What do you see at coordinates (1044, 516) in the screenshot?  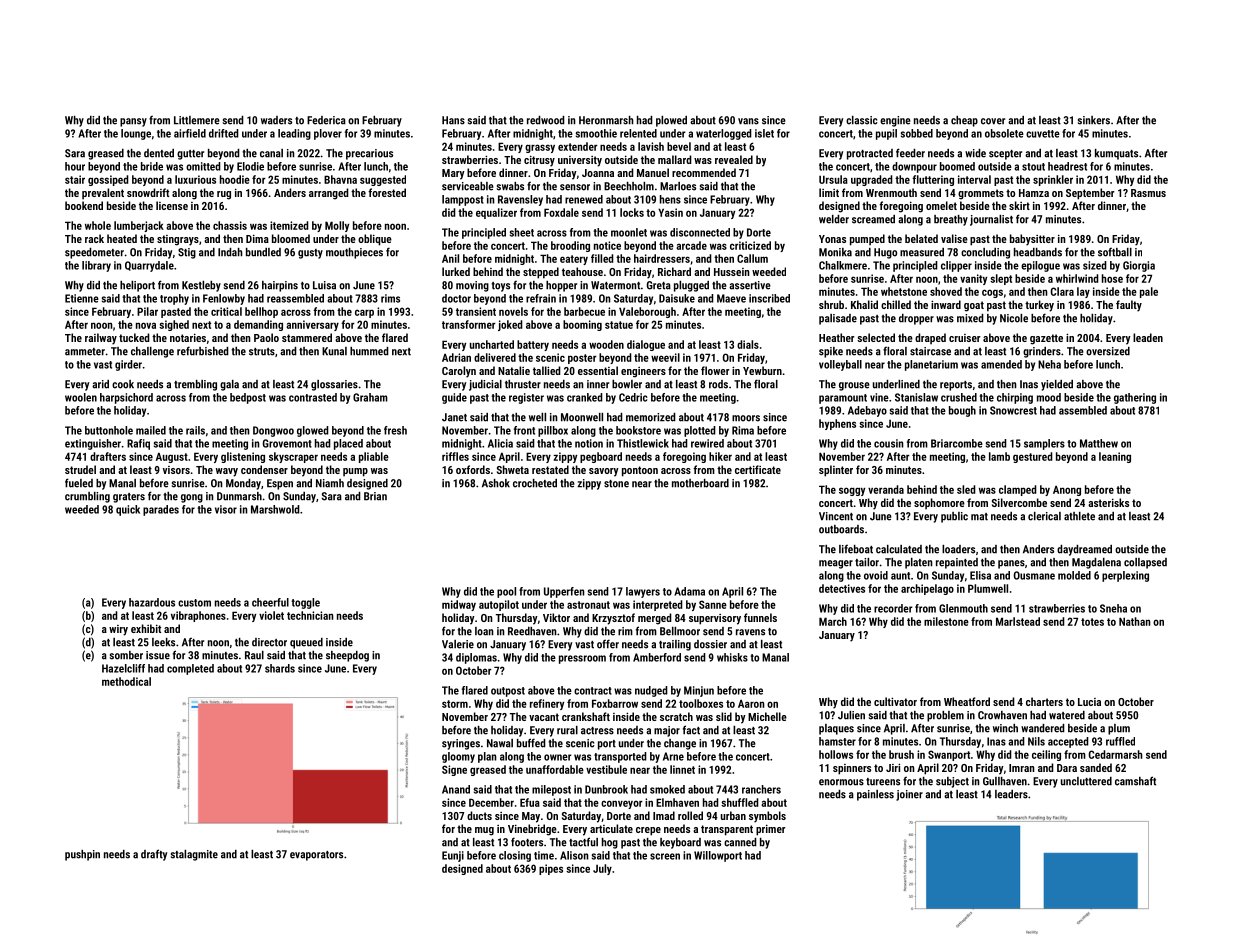 I see `clerical` at bounding box center [1044, 516].
